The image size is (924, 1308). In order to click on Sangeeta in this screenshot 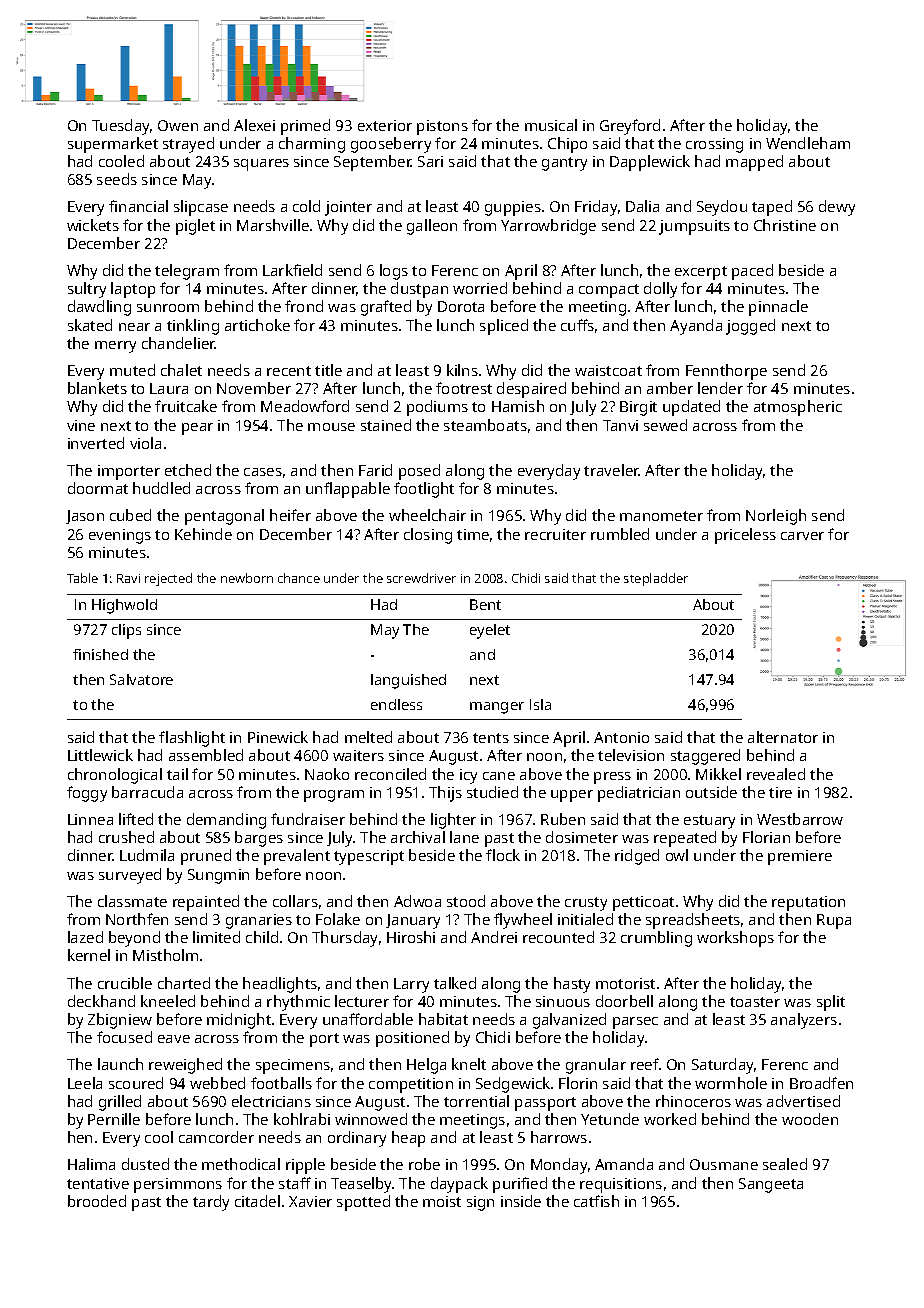, I will do `click(771, 1185)`.
